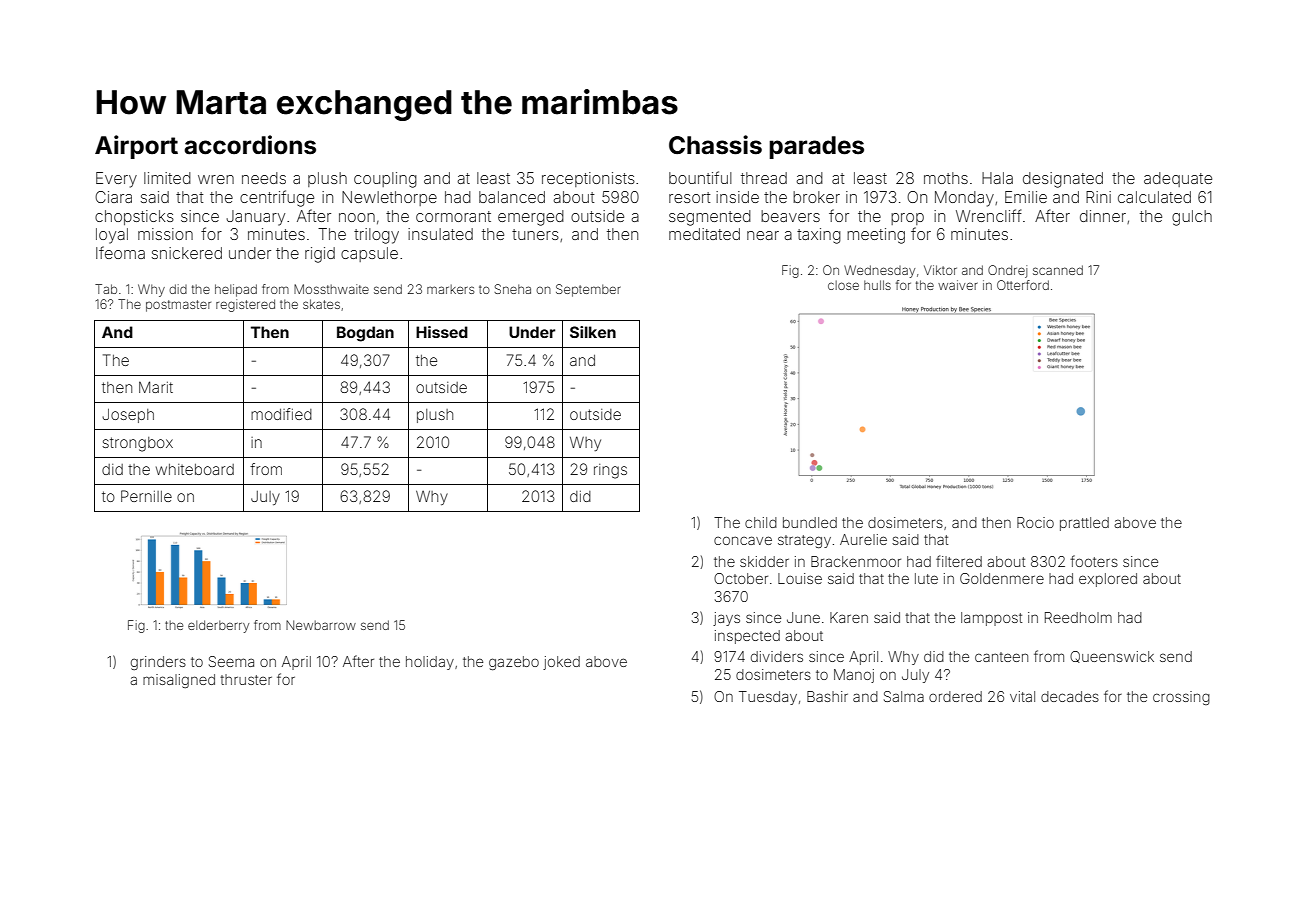 The image size is (1308, 924). I want to click on postmaster, so click(178, 306).
